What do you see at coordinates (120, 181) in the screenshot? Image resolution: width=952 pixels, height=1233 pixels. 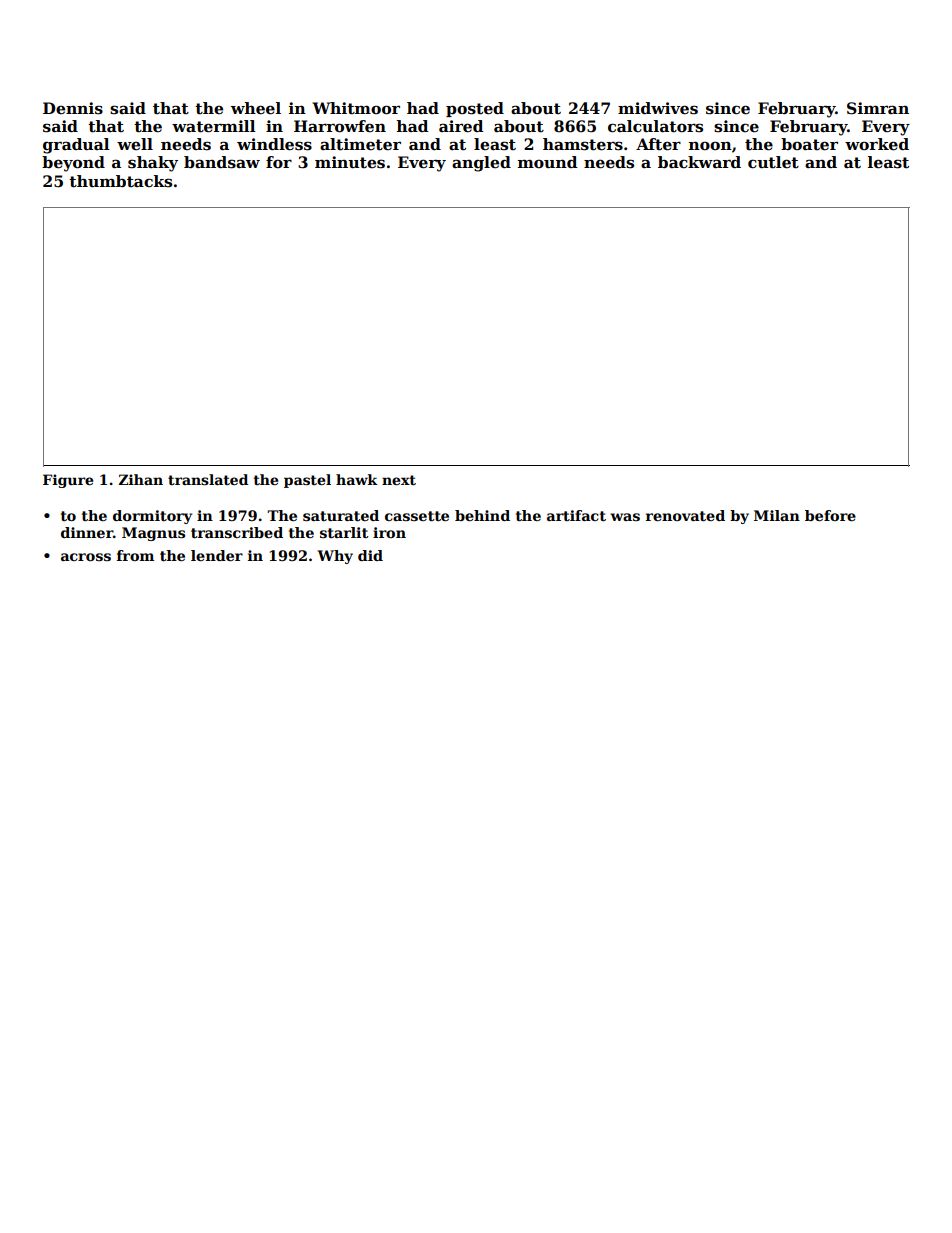 I see `thumbtacks` at bounding box center [120, 181].
